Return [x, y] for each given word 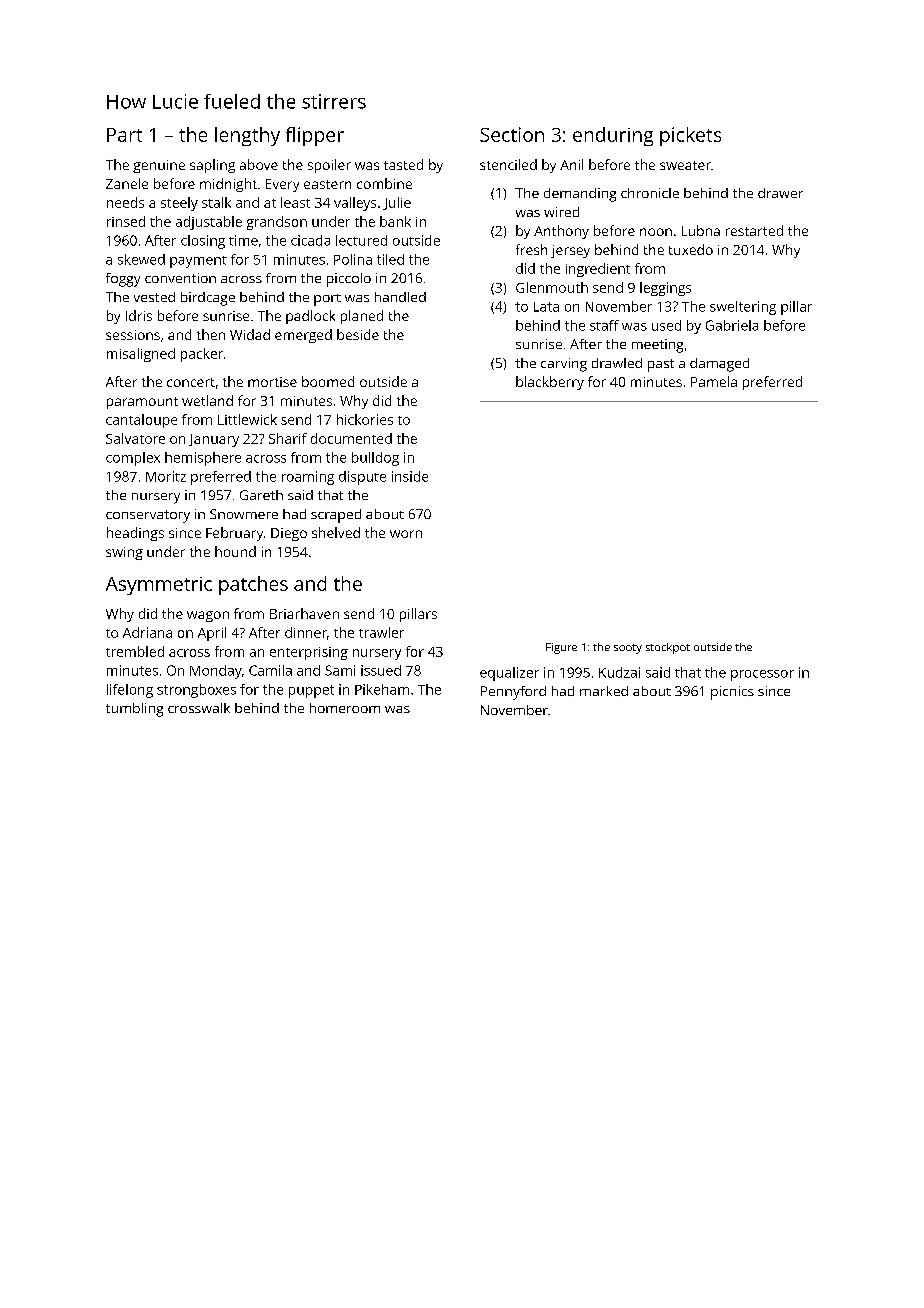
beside [358, 334]
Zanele [127, 183]
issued [381, 670]
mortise [272, 382]
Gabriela [732, 325]
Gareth [261, 495]
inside [410, 476]
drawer [780, 193]
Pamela [714, 381]
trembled [135, 651]
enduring [613, 136]
